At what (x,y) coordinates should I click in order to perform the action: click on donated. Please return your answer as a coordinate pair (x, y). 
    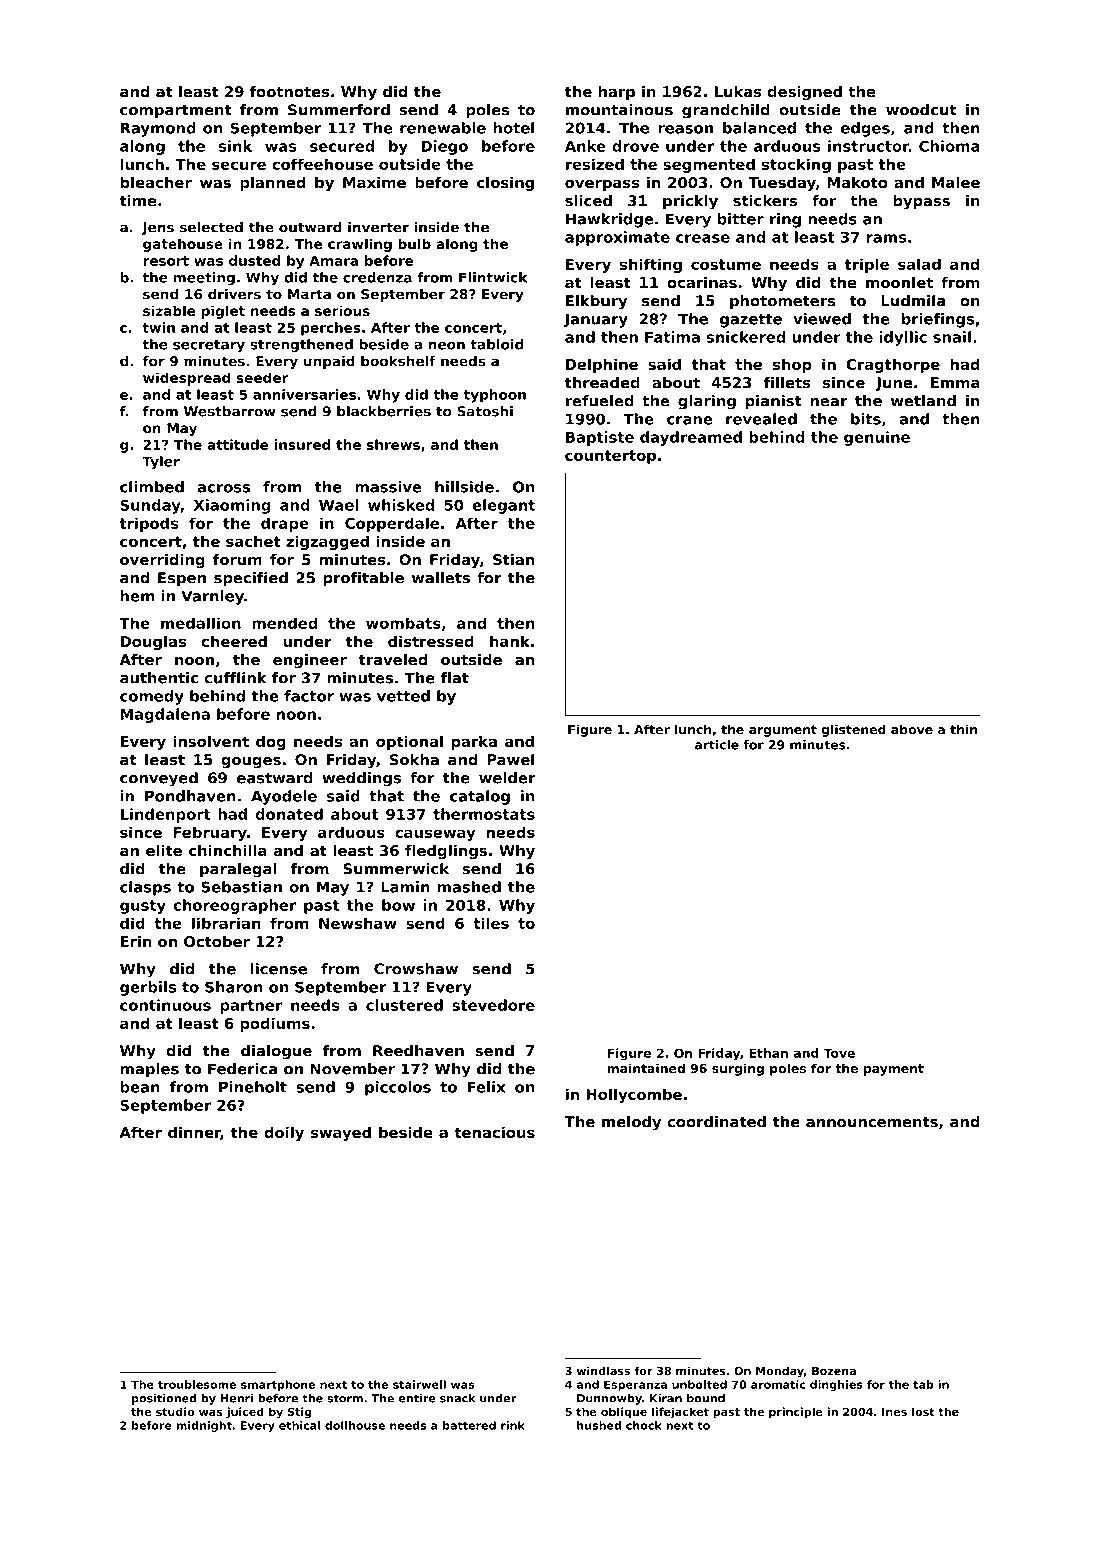
    Looking at the image, I should click on (289, 814).
